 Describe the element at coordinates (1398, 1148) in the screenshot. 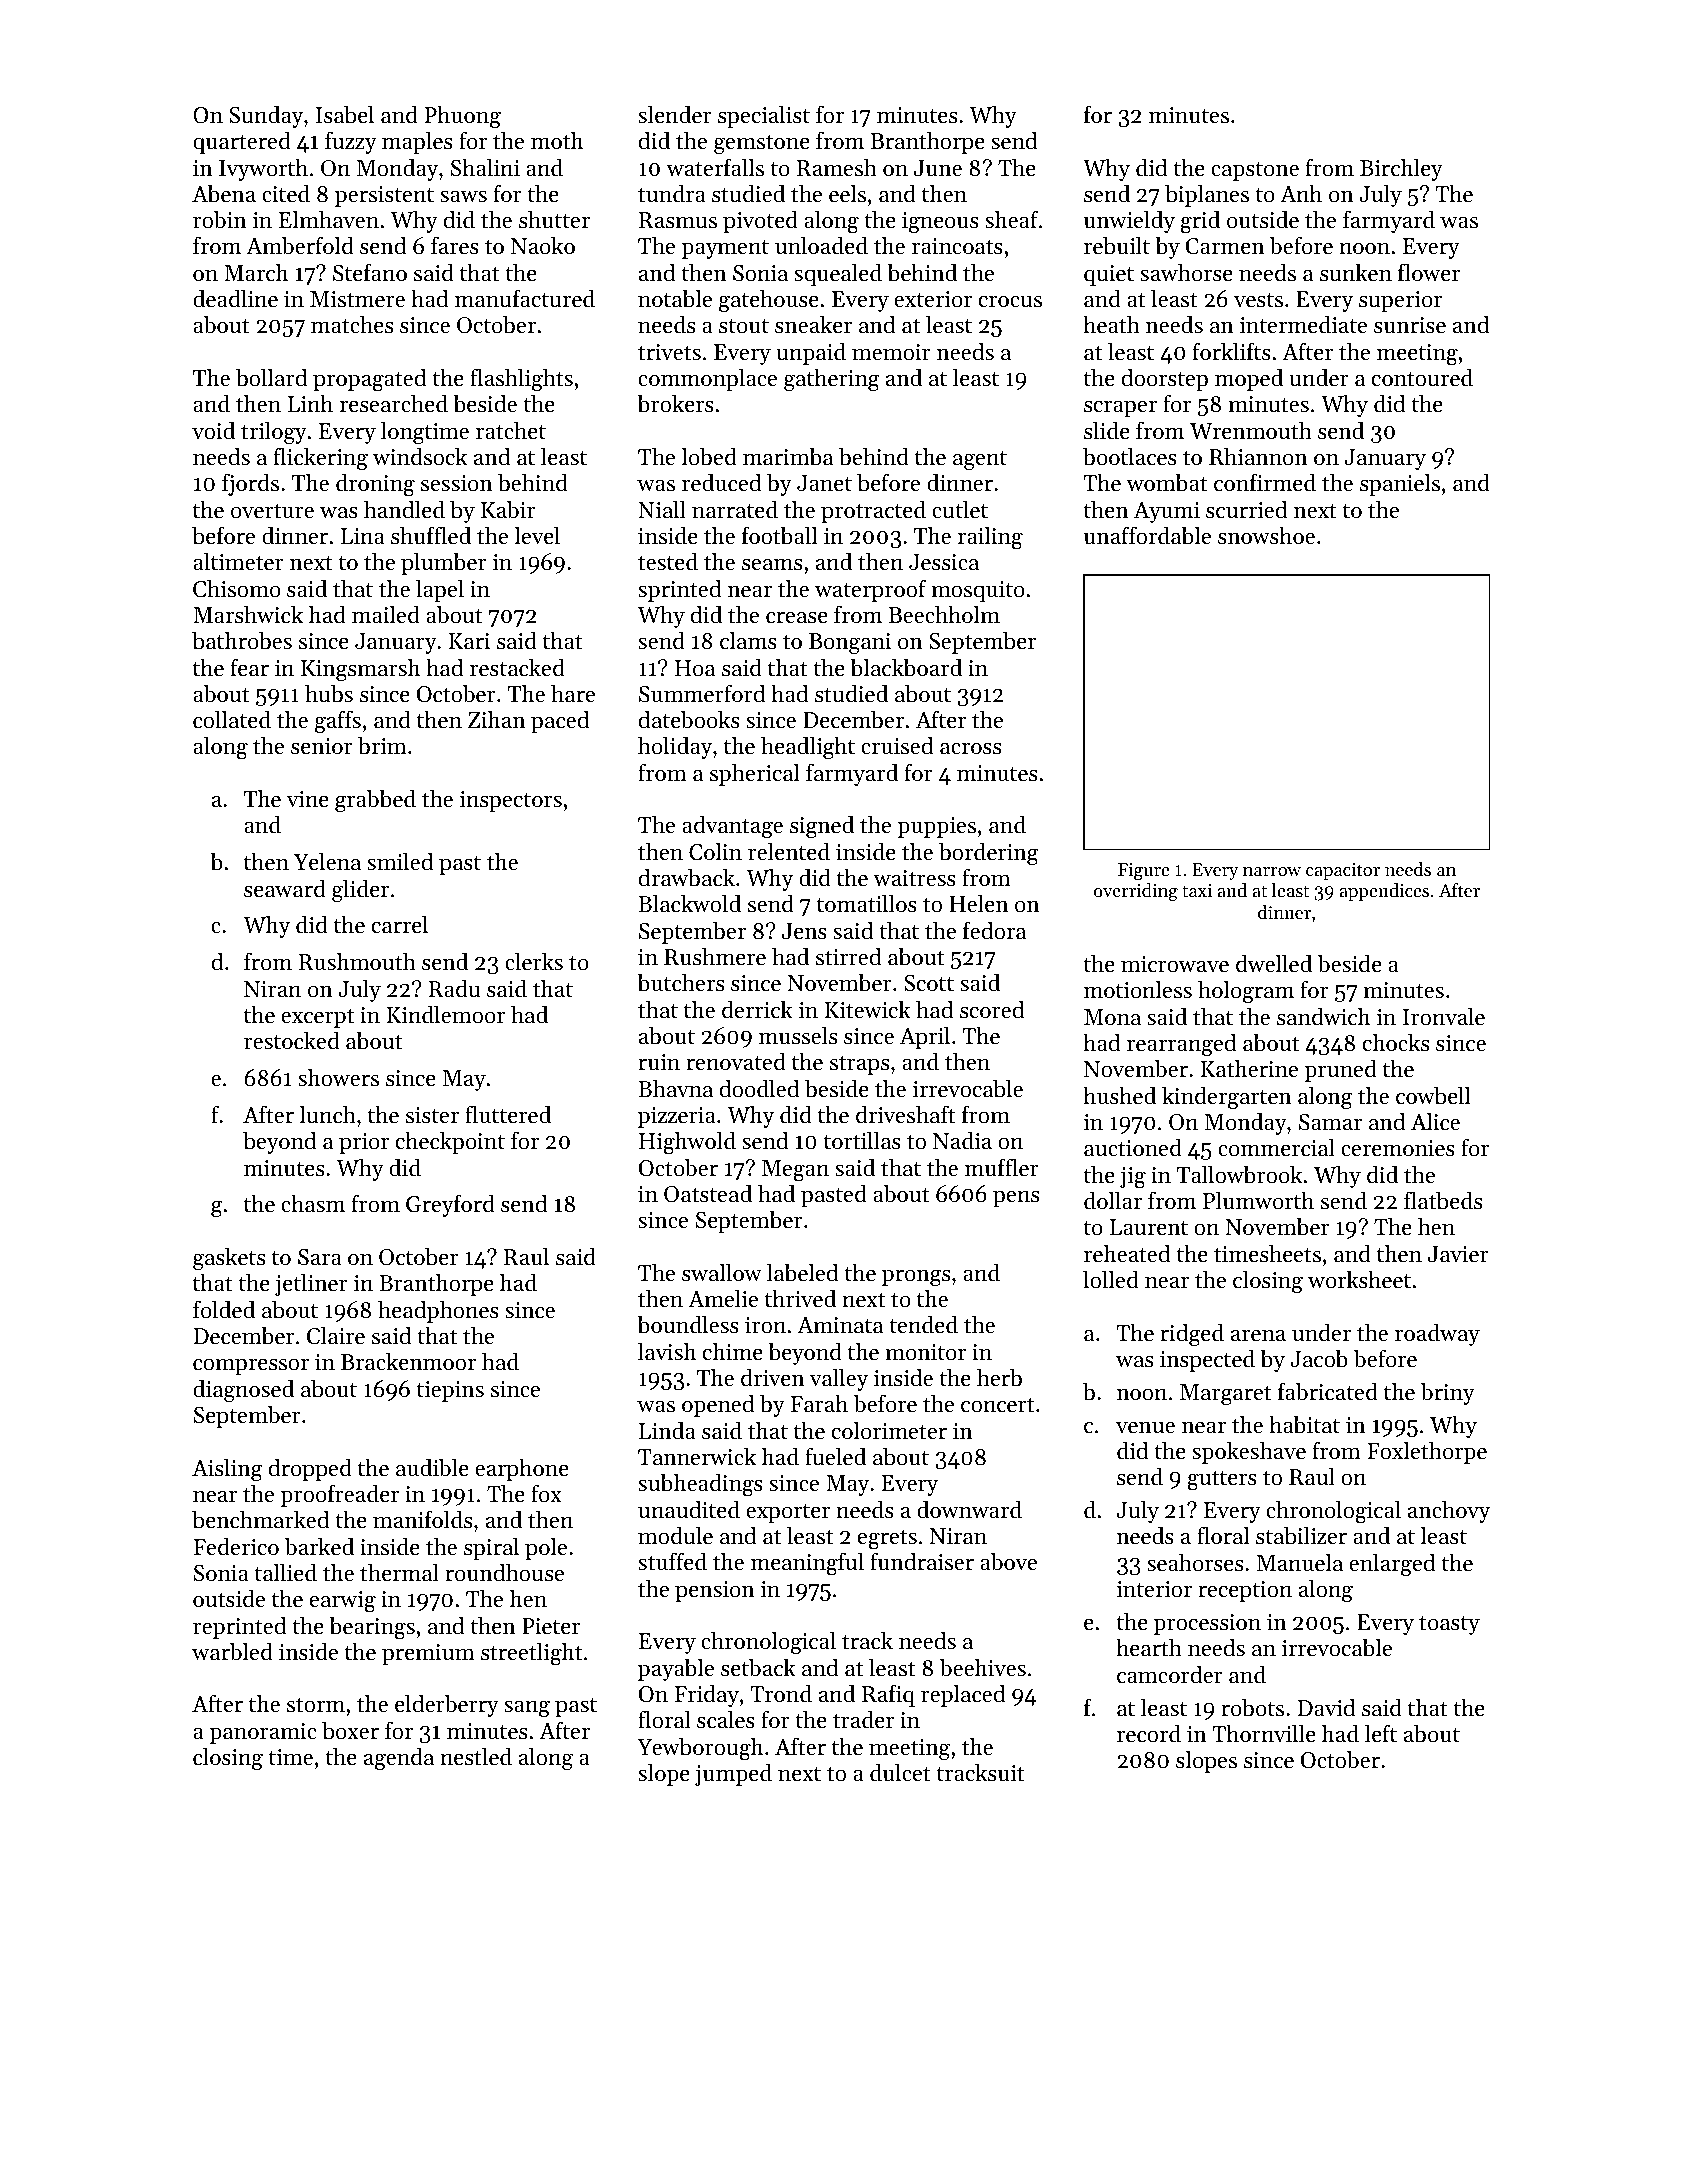

I see `ceremonies` at that location.
